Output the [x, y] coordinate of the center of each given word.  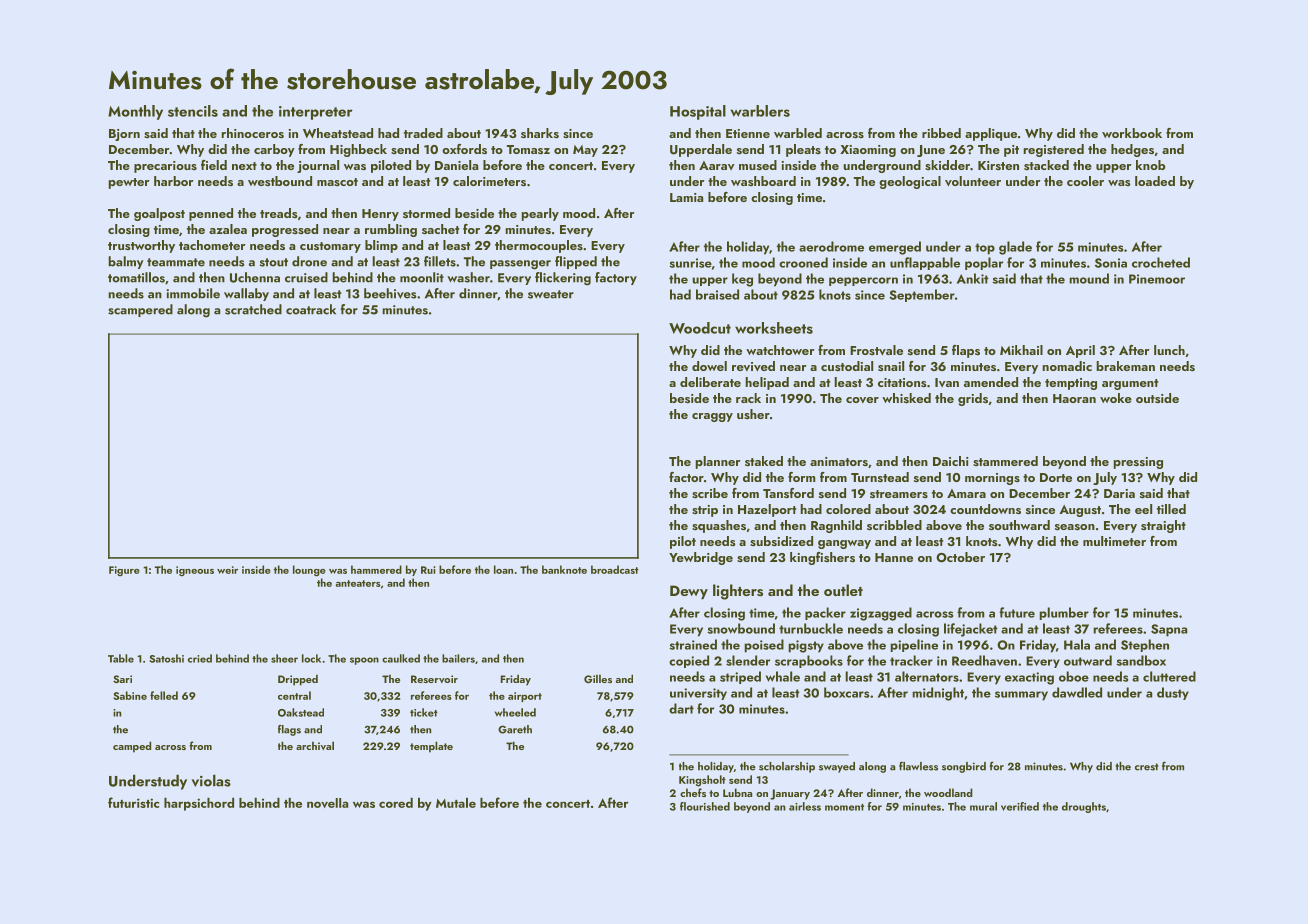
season [1075, 527]
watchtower [780, 350]
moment [844, 807]
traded [423, 133]
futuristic [133, 802]
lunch [1169, 350]
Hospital [698, 112]
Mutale [456, 802]
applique [991, 134]
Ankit [973, 278]
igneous [195, 571]
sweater [551, 294]
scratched [253, 309]
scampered [140, 310]
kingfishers [822, 558]
